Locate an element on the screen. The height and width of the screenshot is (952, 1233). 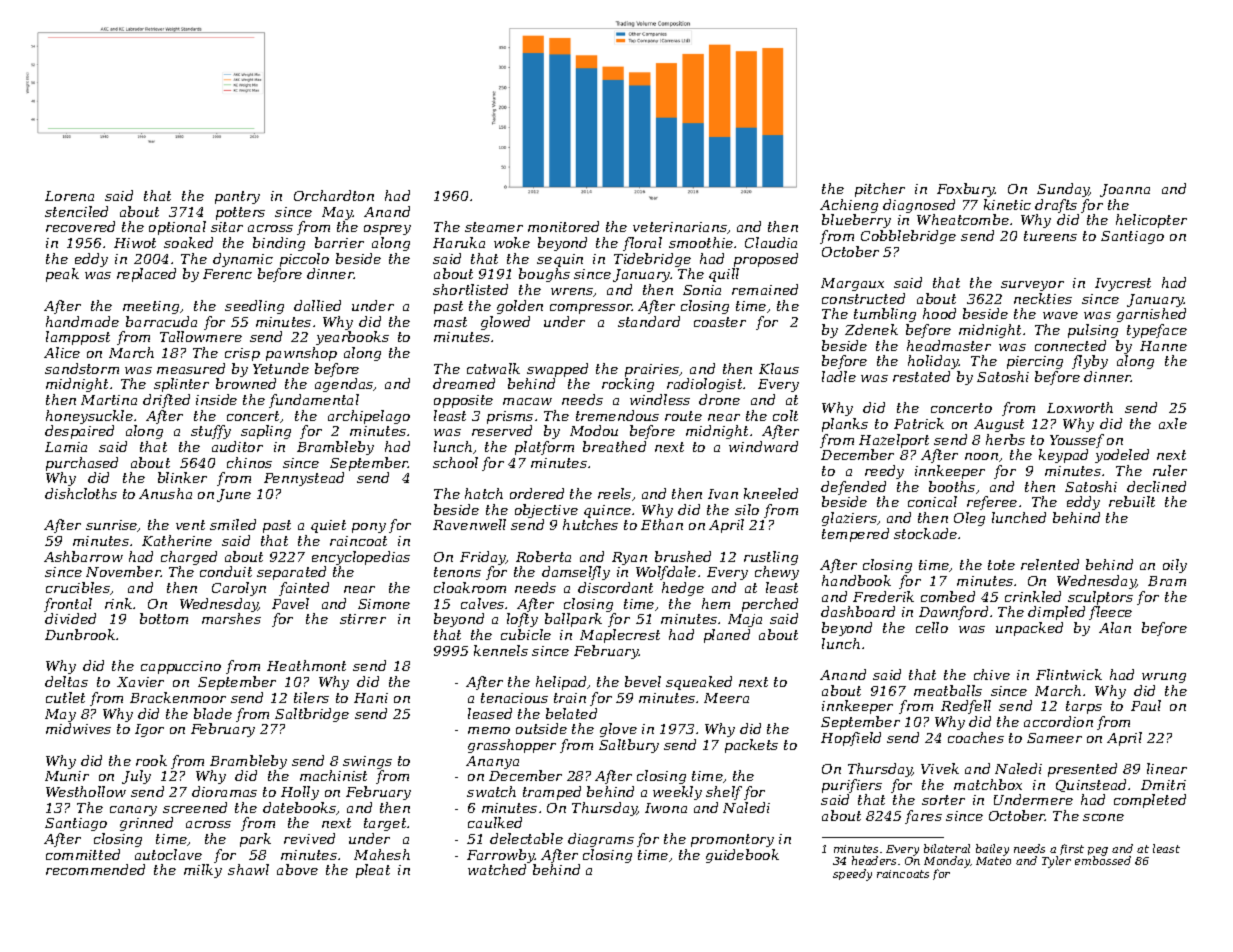
drone is located at coordinates (719, 399).
